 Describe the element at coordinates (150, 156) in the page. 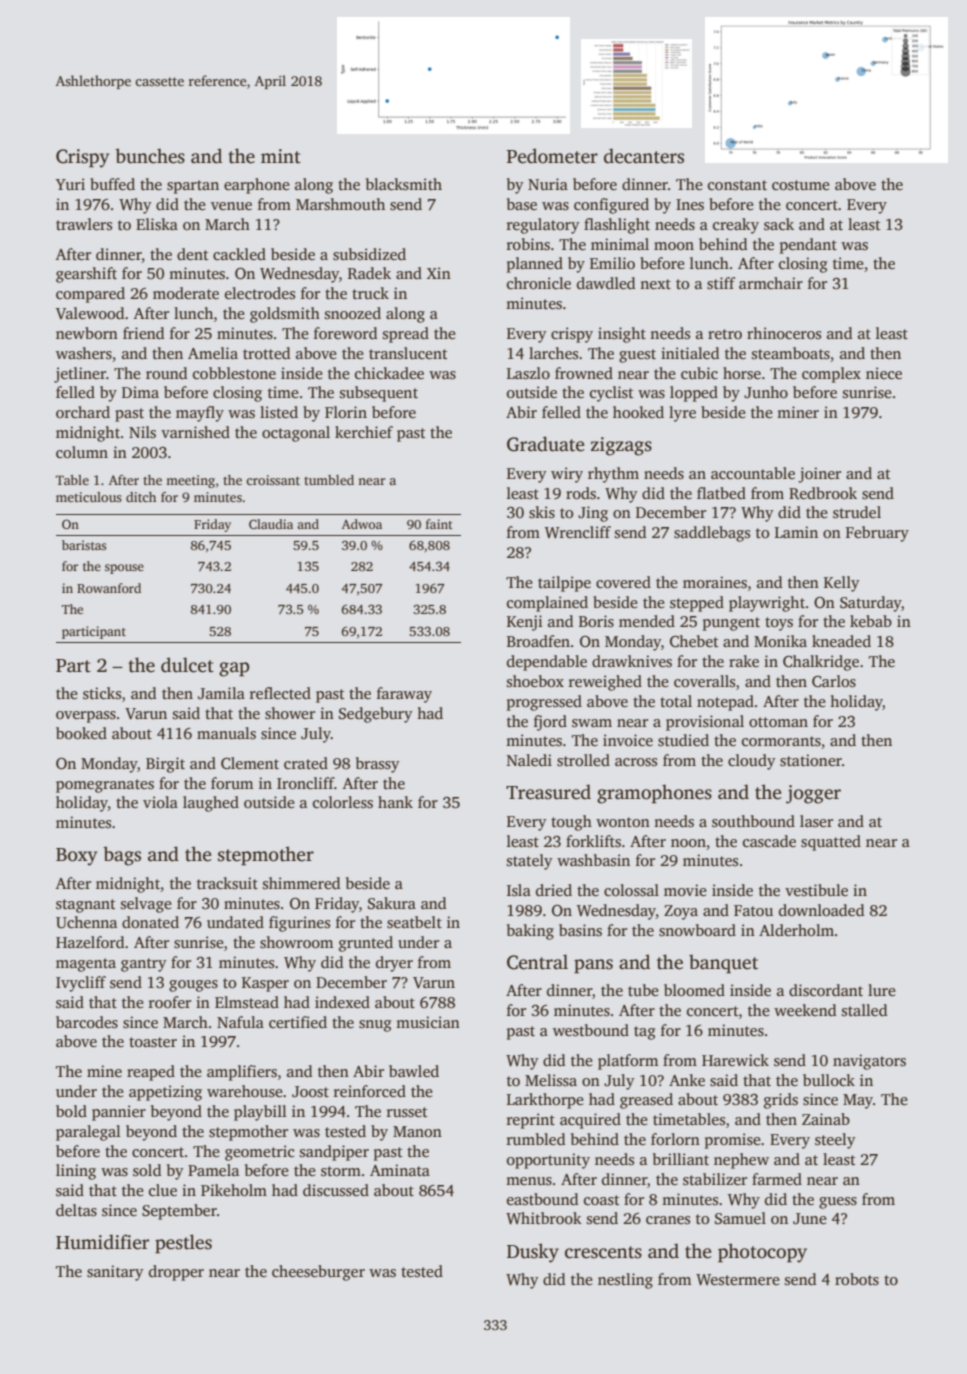

I see `bunches` at that location.
